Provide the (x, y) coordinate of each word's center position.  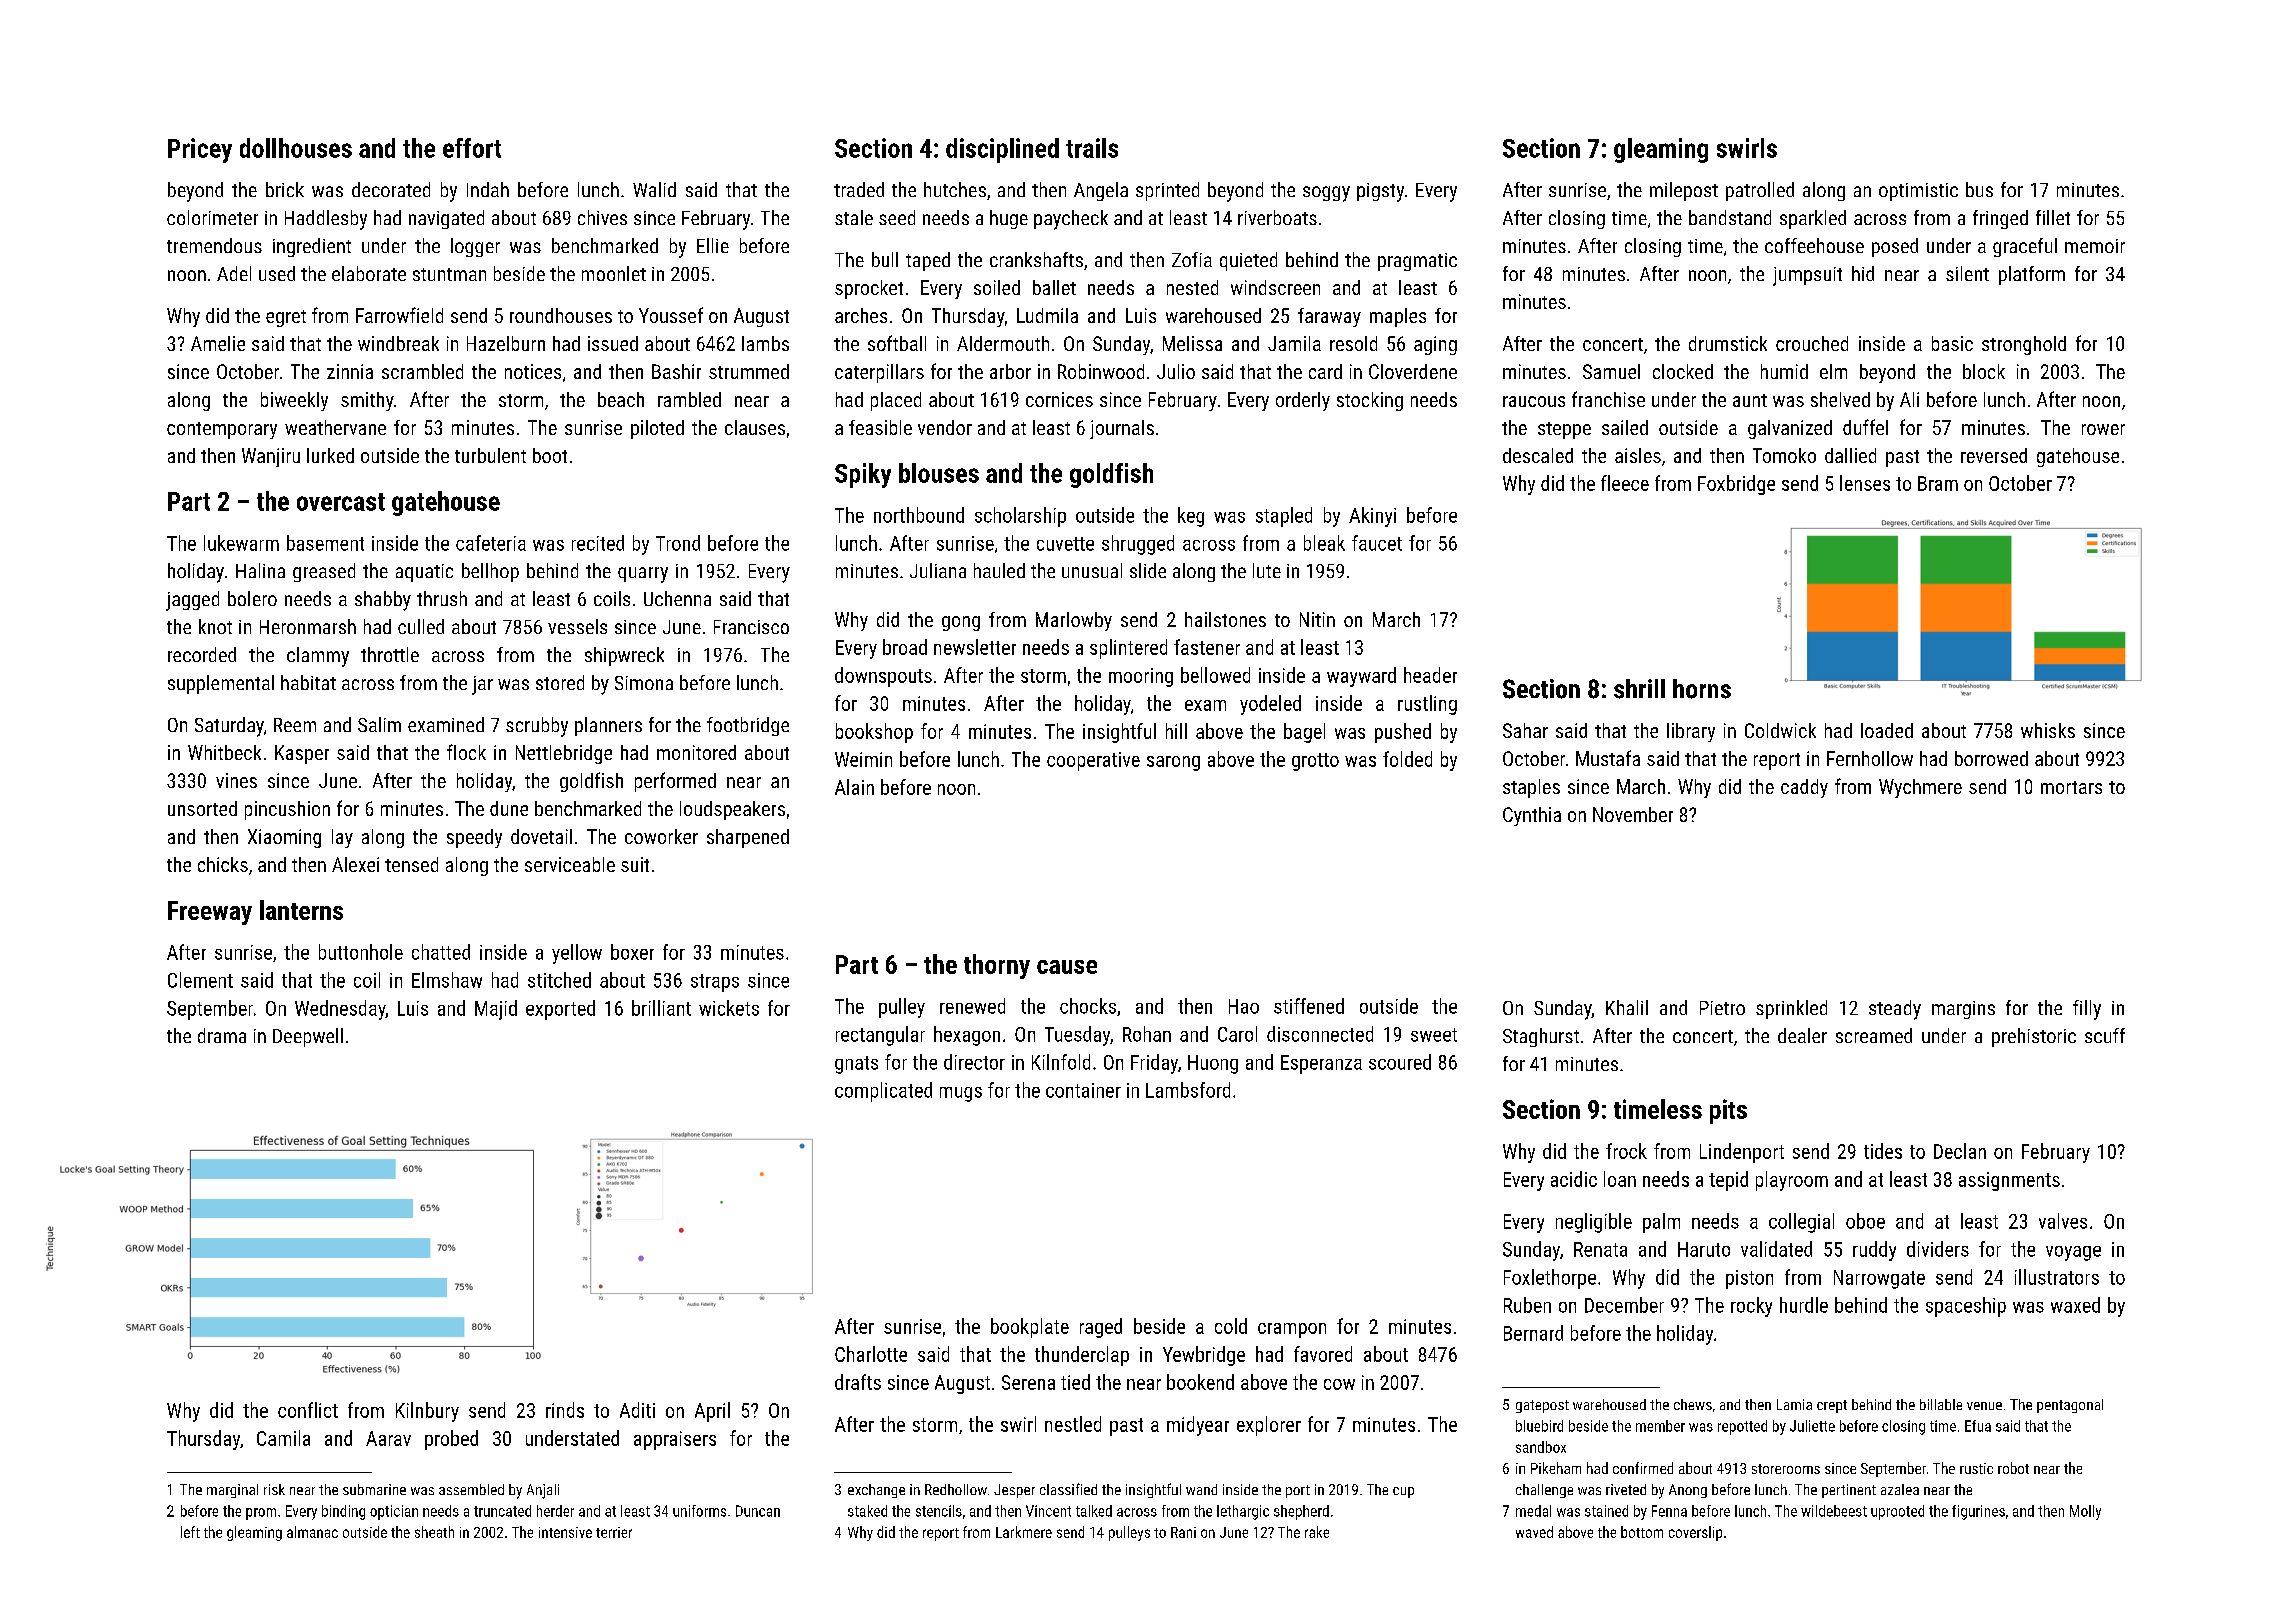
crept (1832, 1406)
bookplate (1030, 1328)
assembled (471, 1489)
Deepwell (308, 1037)
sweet (1434, 1035)
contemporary (222, 430)
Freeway (210, 913)
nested (1192, 287)
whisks (2048, 730)
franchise (1608, 399)
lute (1267, 570)
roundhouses (561, 315)
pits (1728, 1111)
